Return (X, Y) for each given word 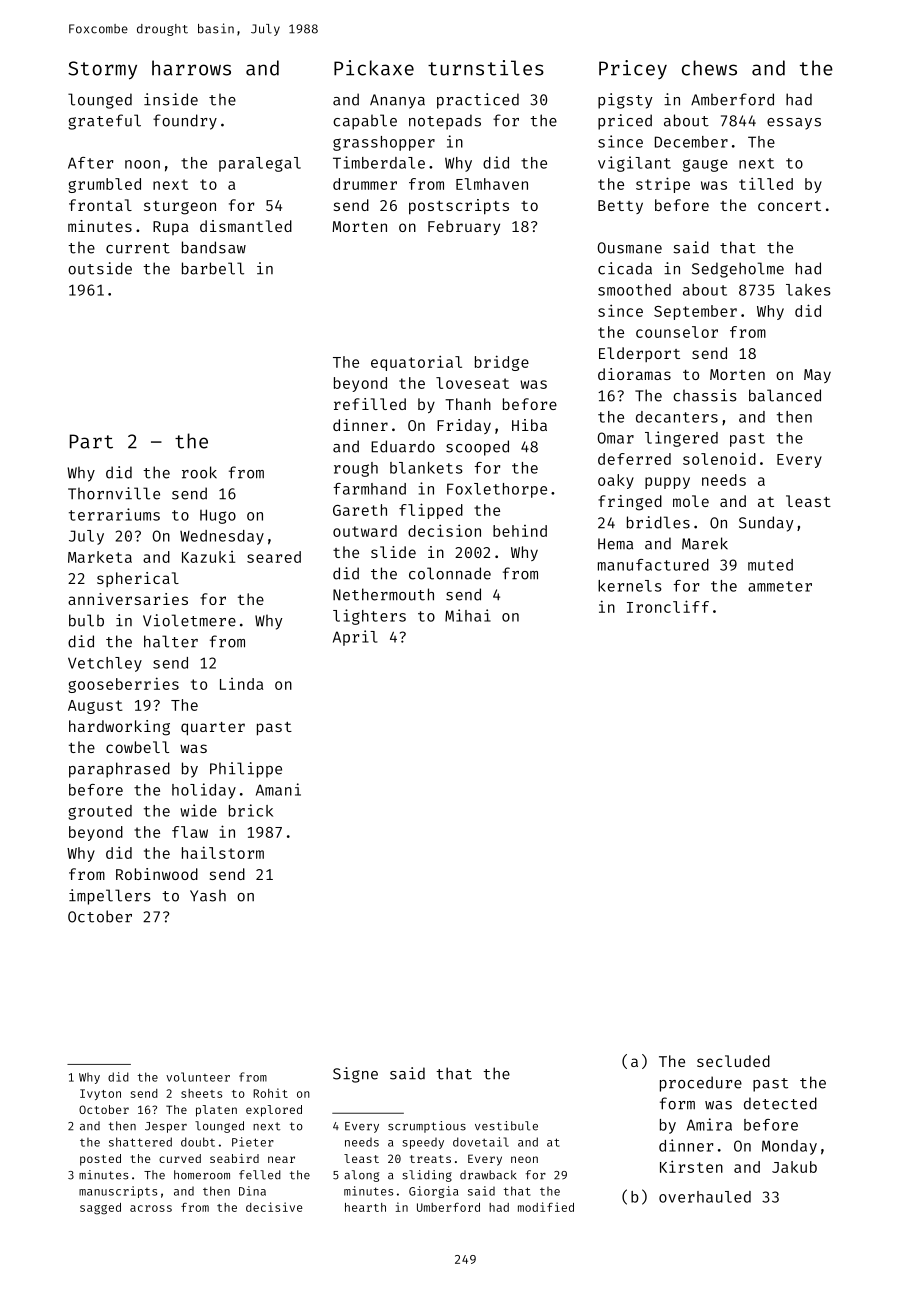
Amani (278, 789)
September (695, 312)
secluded (733, 1061)
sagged (100, 1209)
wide (198, 810)
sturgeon (180, 208)
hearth (365, 1207)
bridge (502, 363)
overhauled (705, 1197)
